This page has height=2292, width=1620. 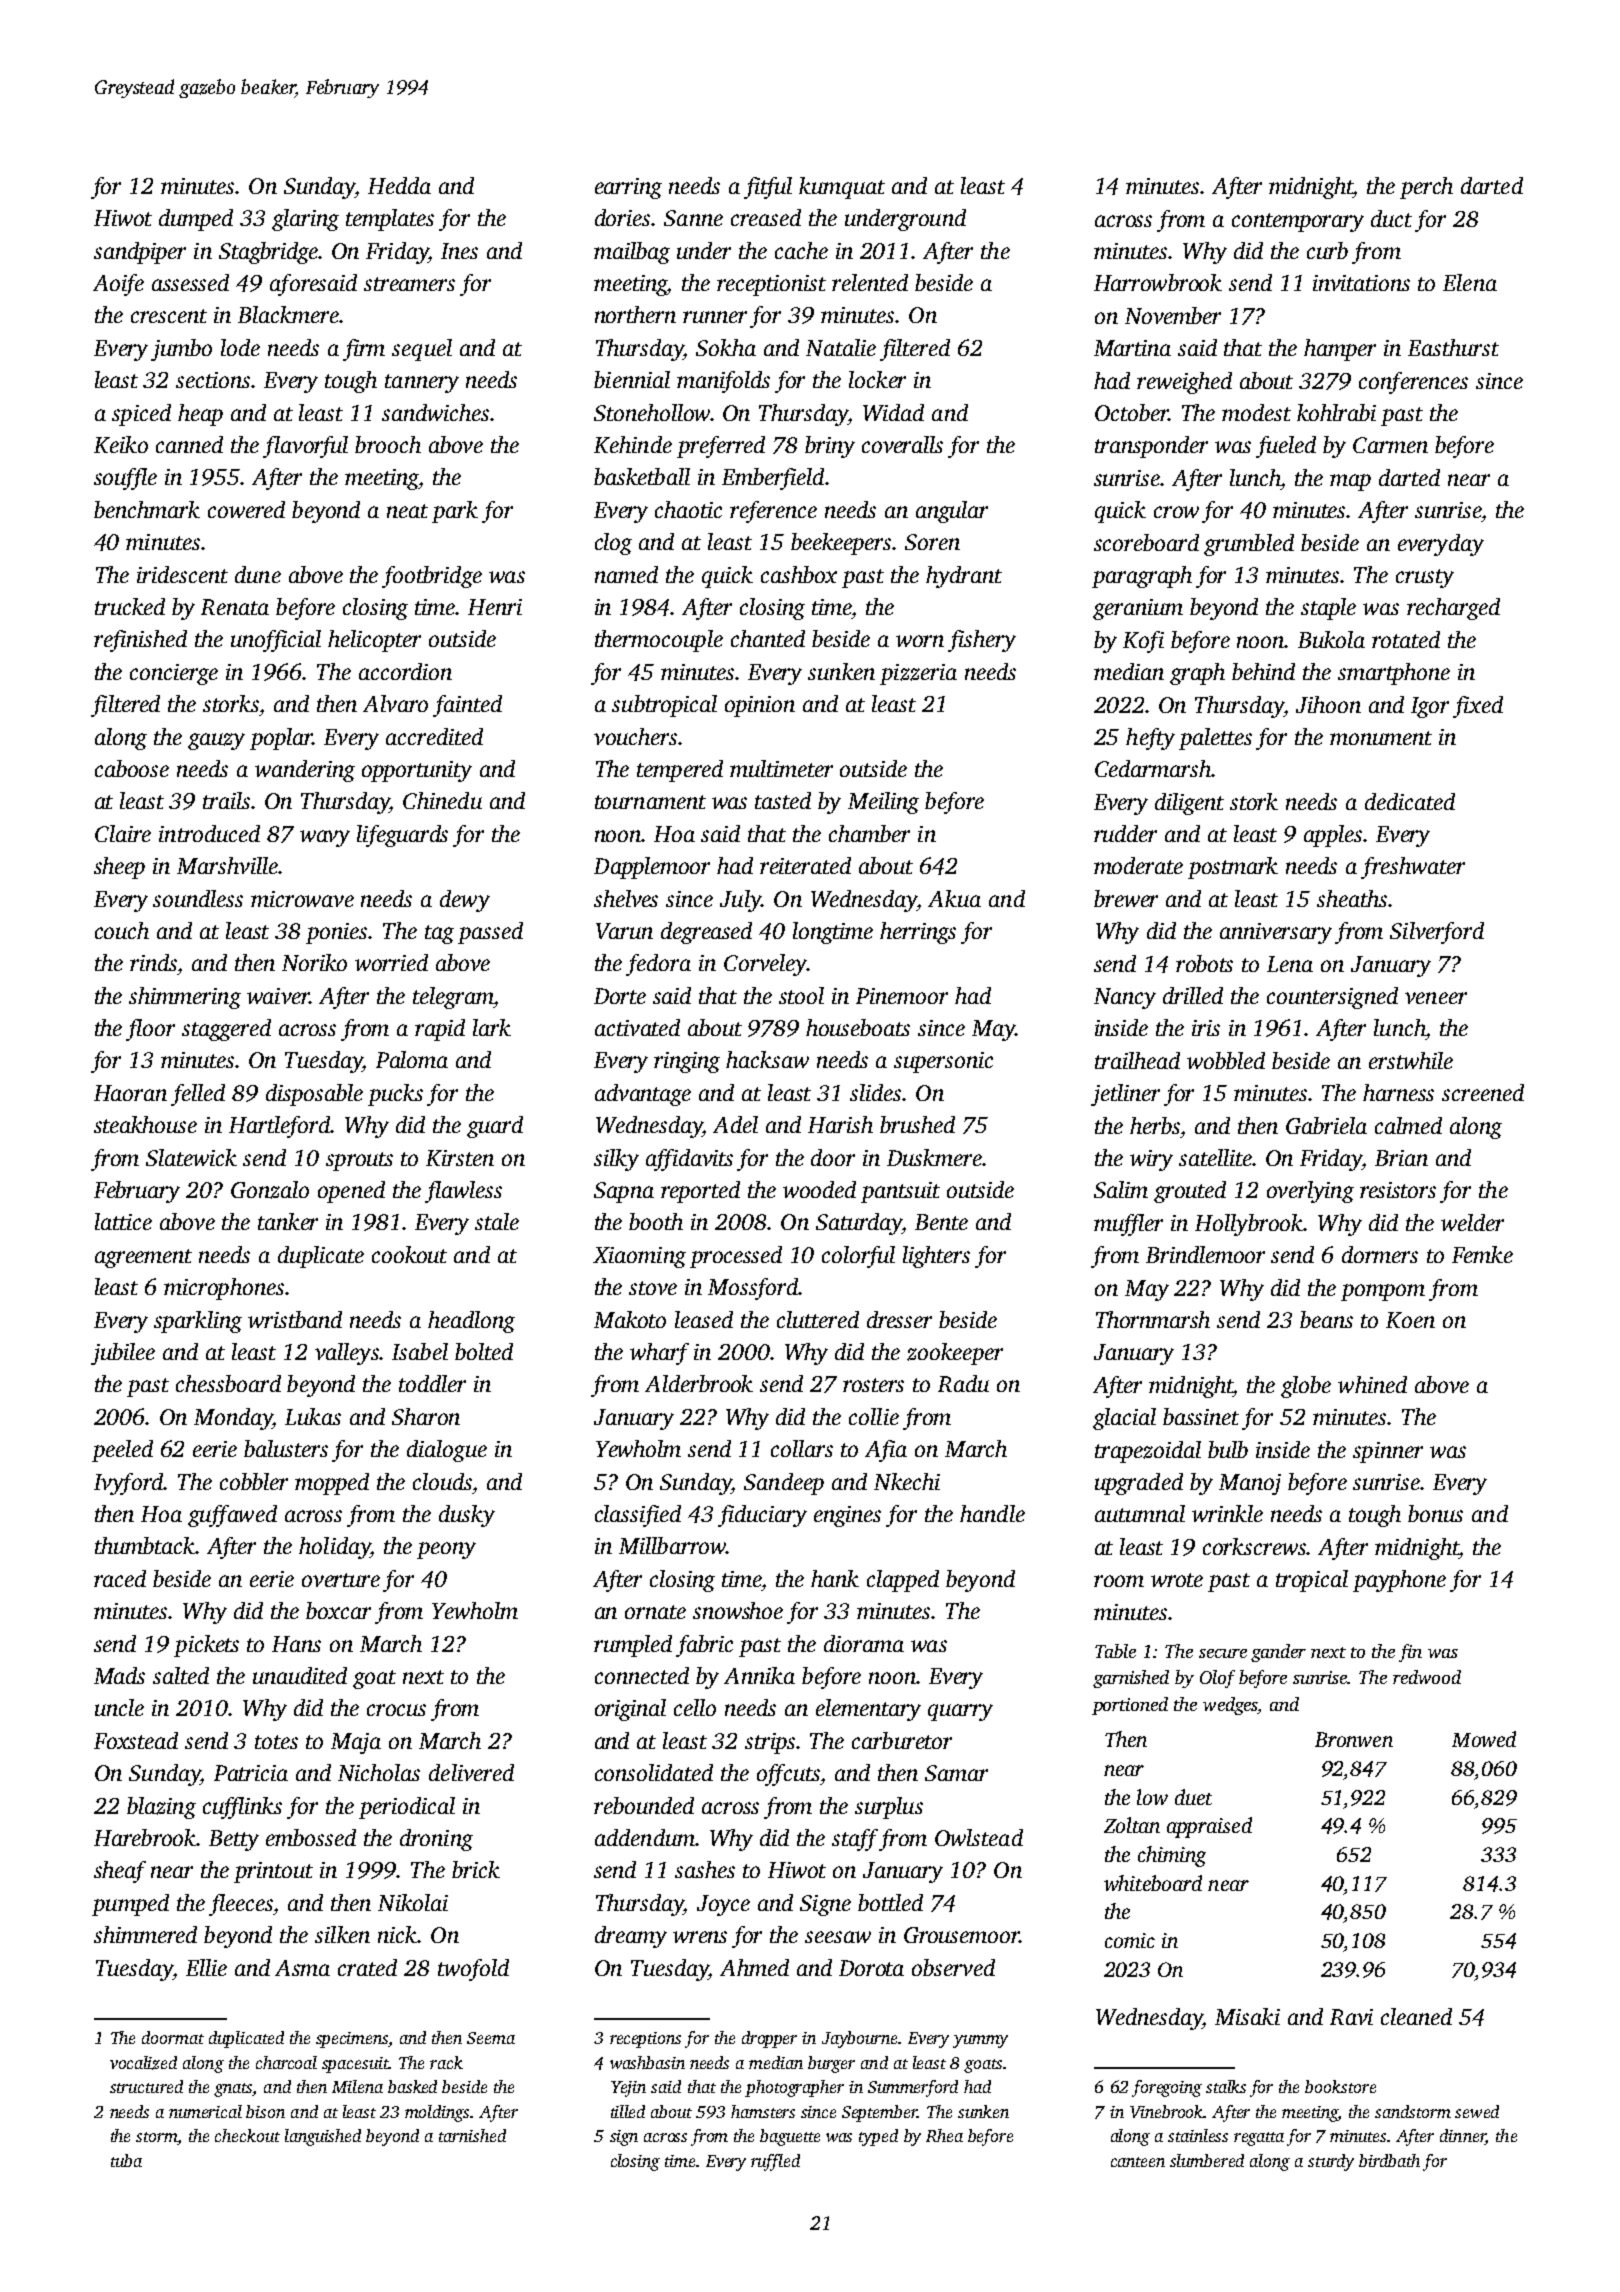 What do you see at coordinates (639, 1257) in the page?
I see `Xiaoming` at bounding box center [639, 1257].
